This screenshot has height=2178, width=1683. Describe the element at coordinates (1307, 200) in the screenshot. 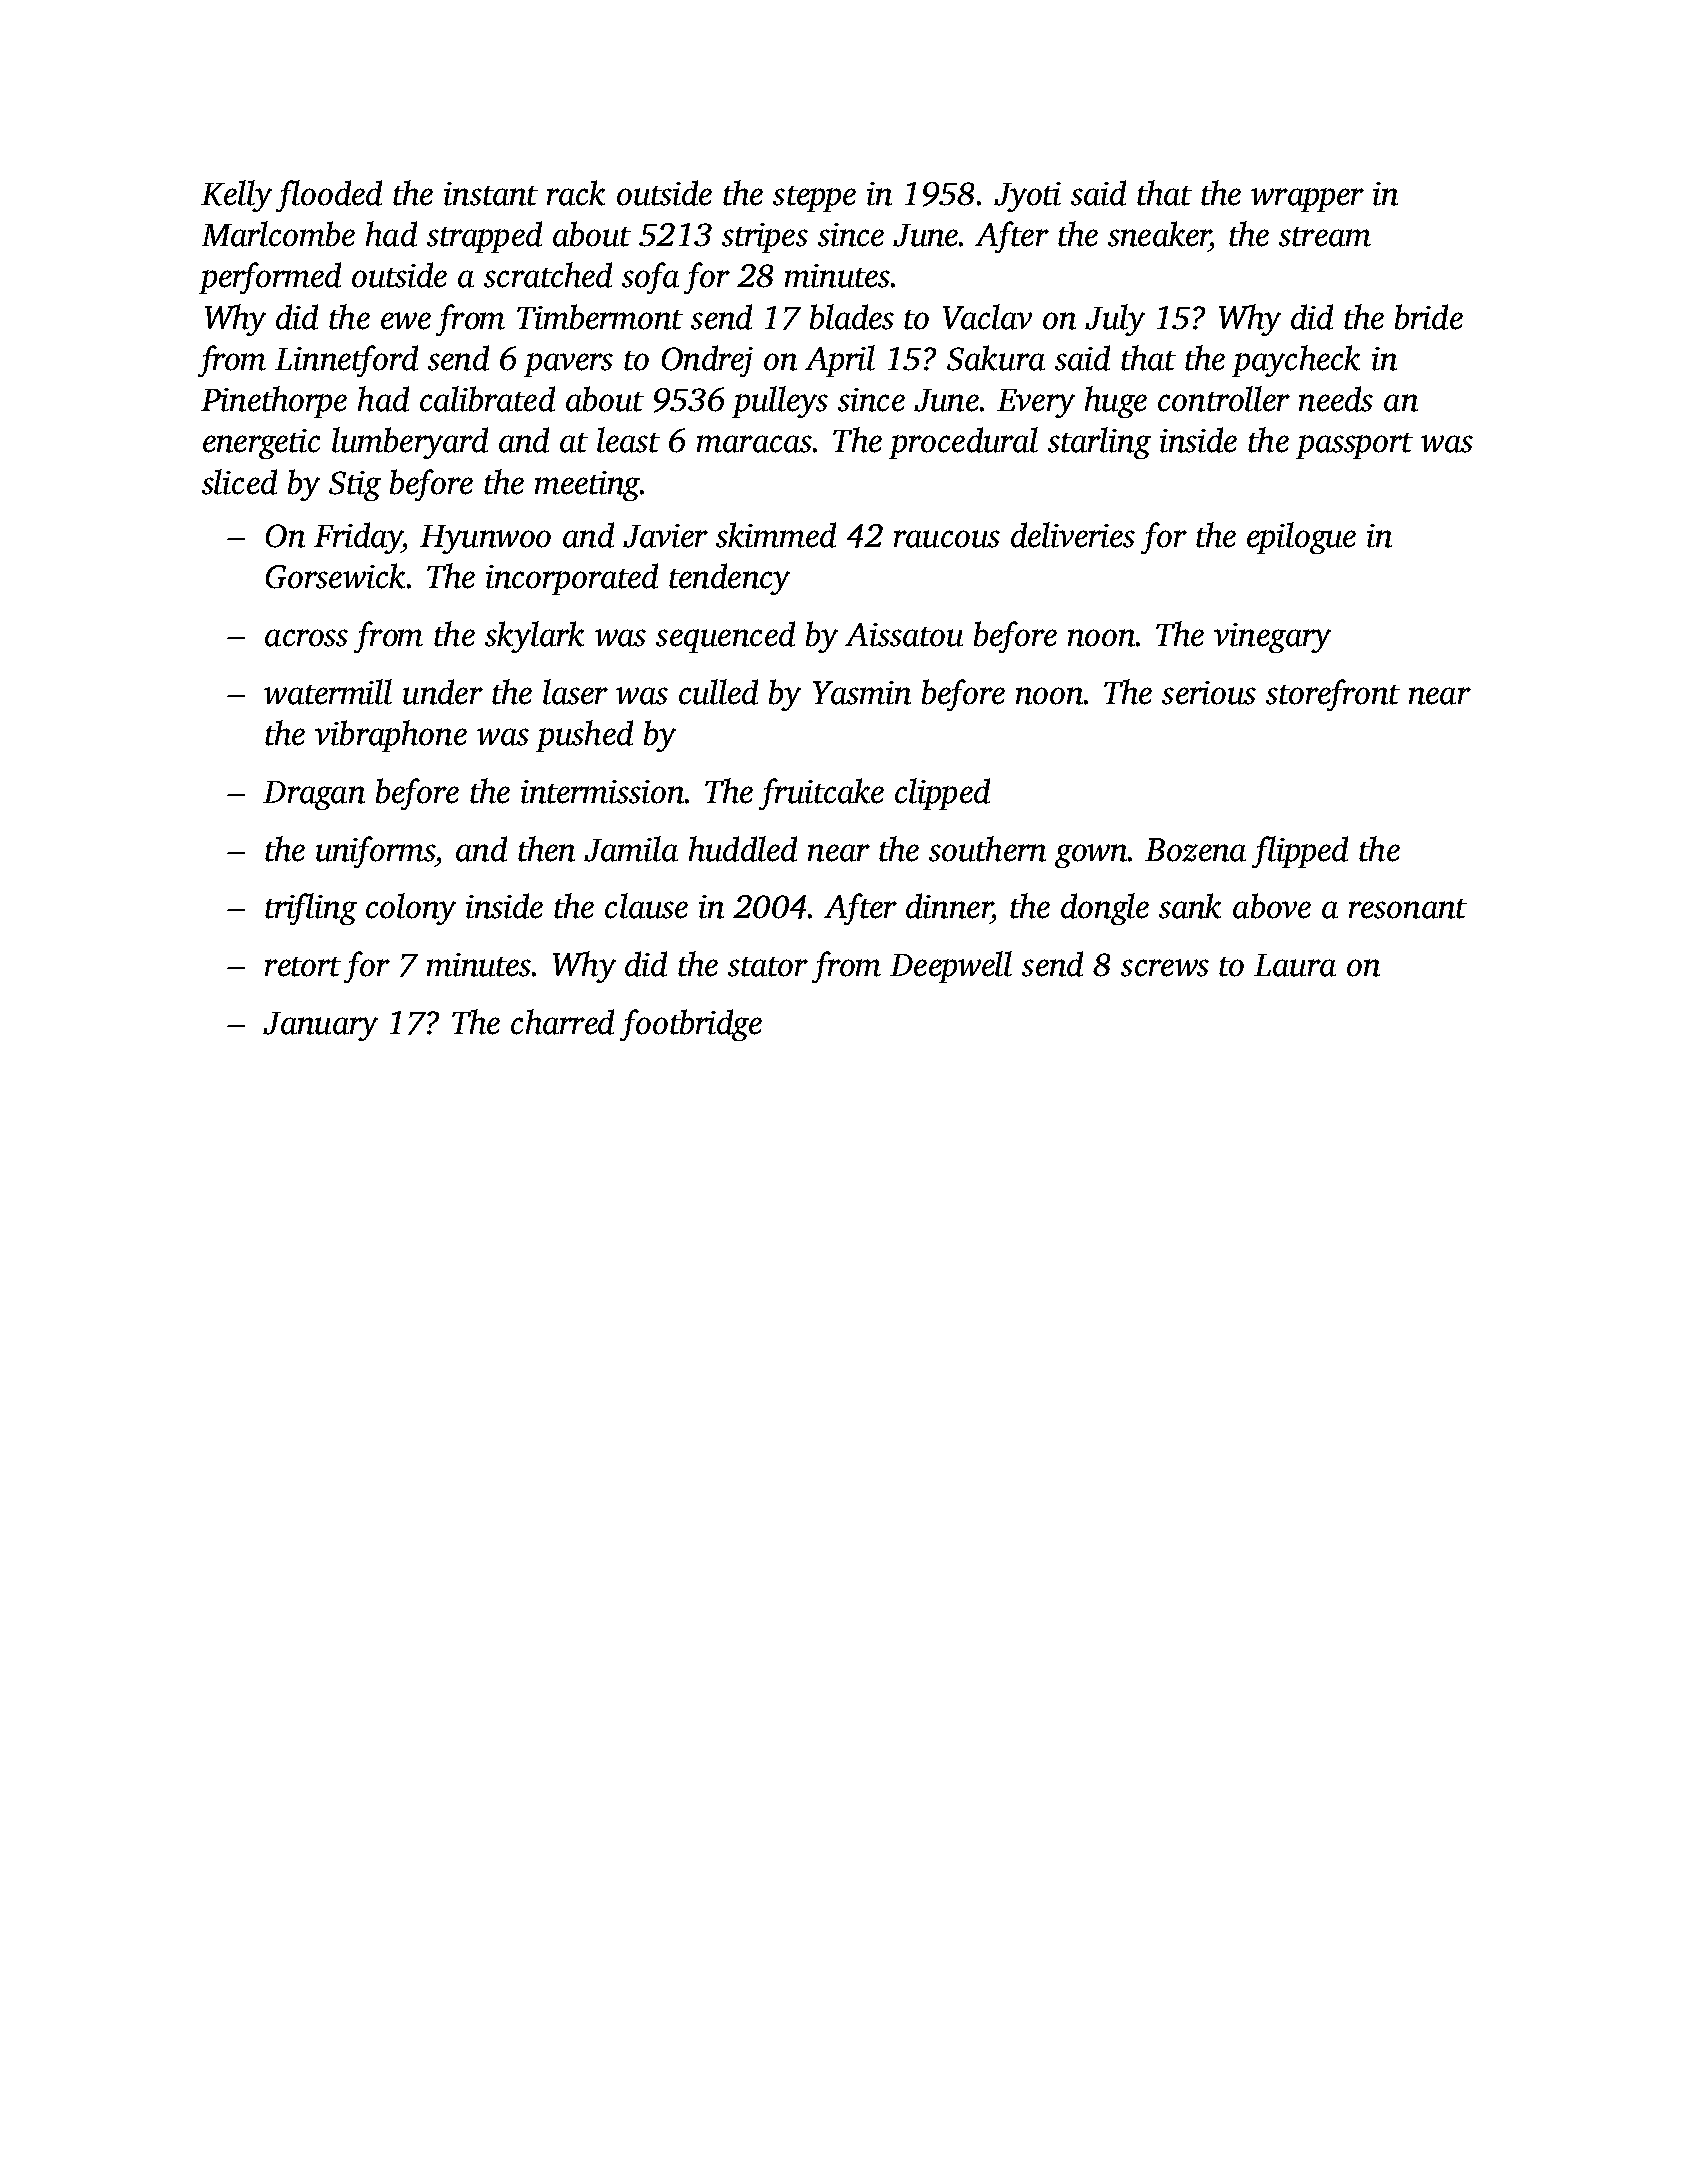

I see `wrapper` at that location.
